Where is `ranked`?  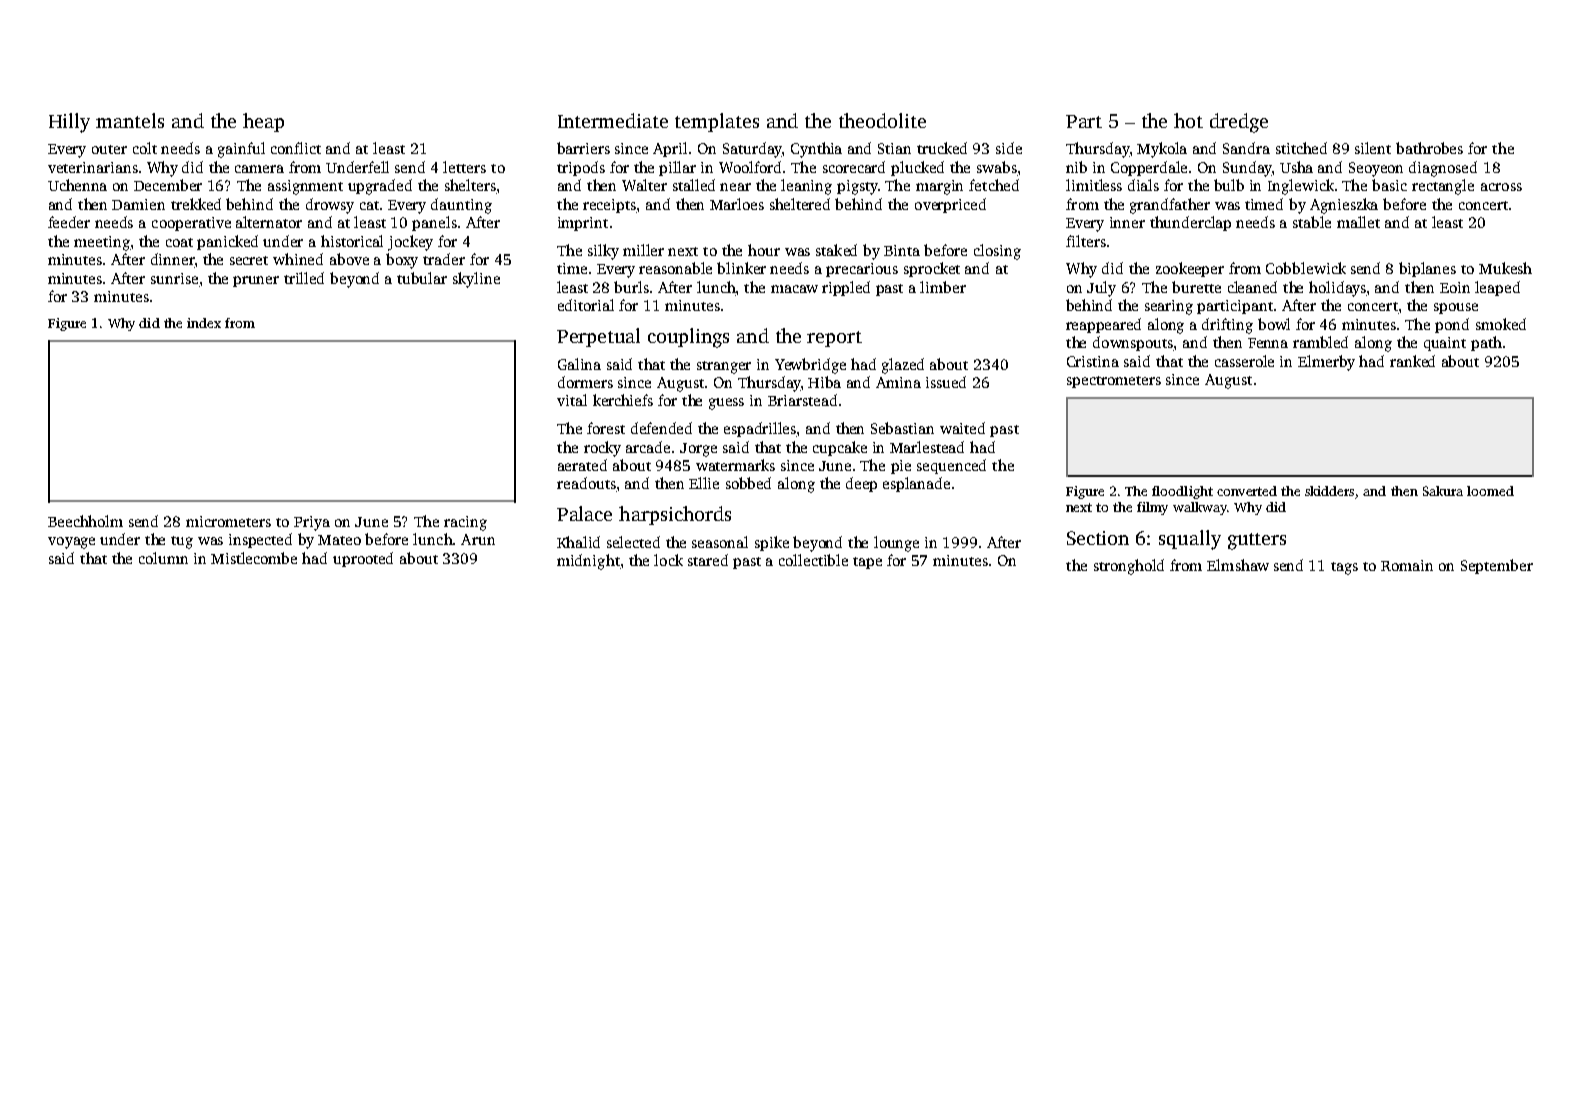
ranked is located at coordinates (1412, 361).
